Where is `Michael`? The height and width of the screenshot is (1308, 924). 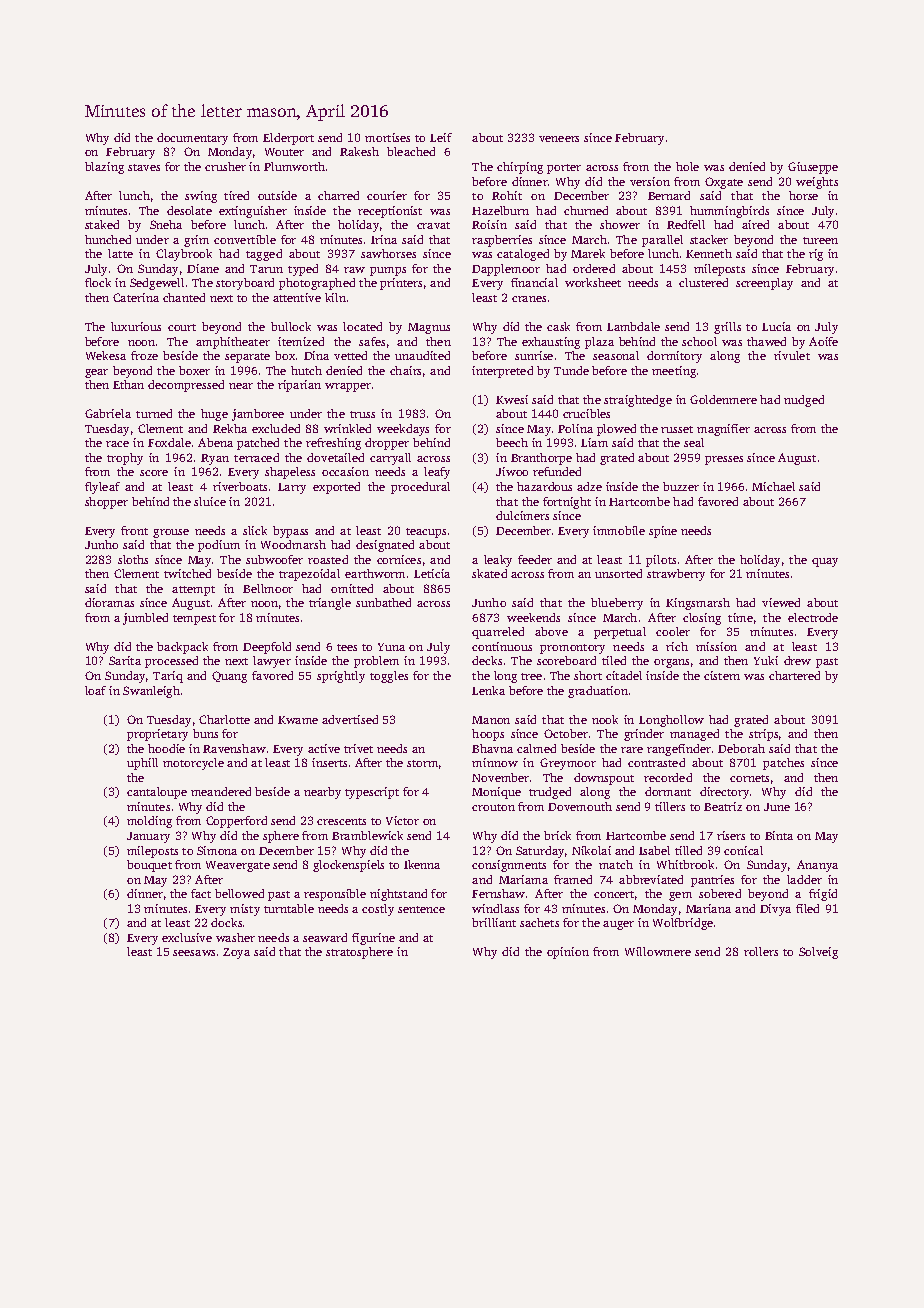
Michael is located at coordinates (773, 486).
